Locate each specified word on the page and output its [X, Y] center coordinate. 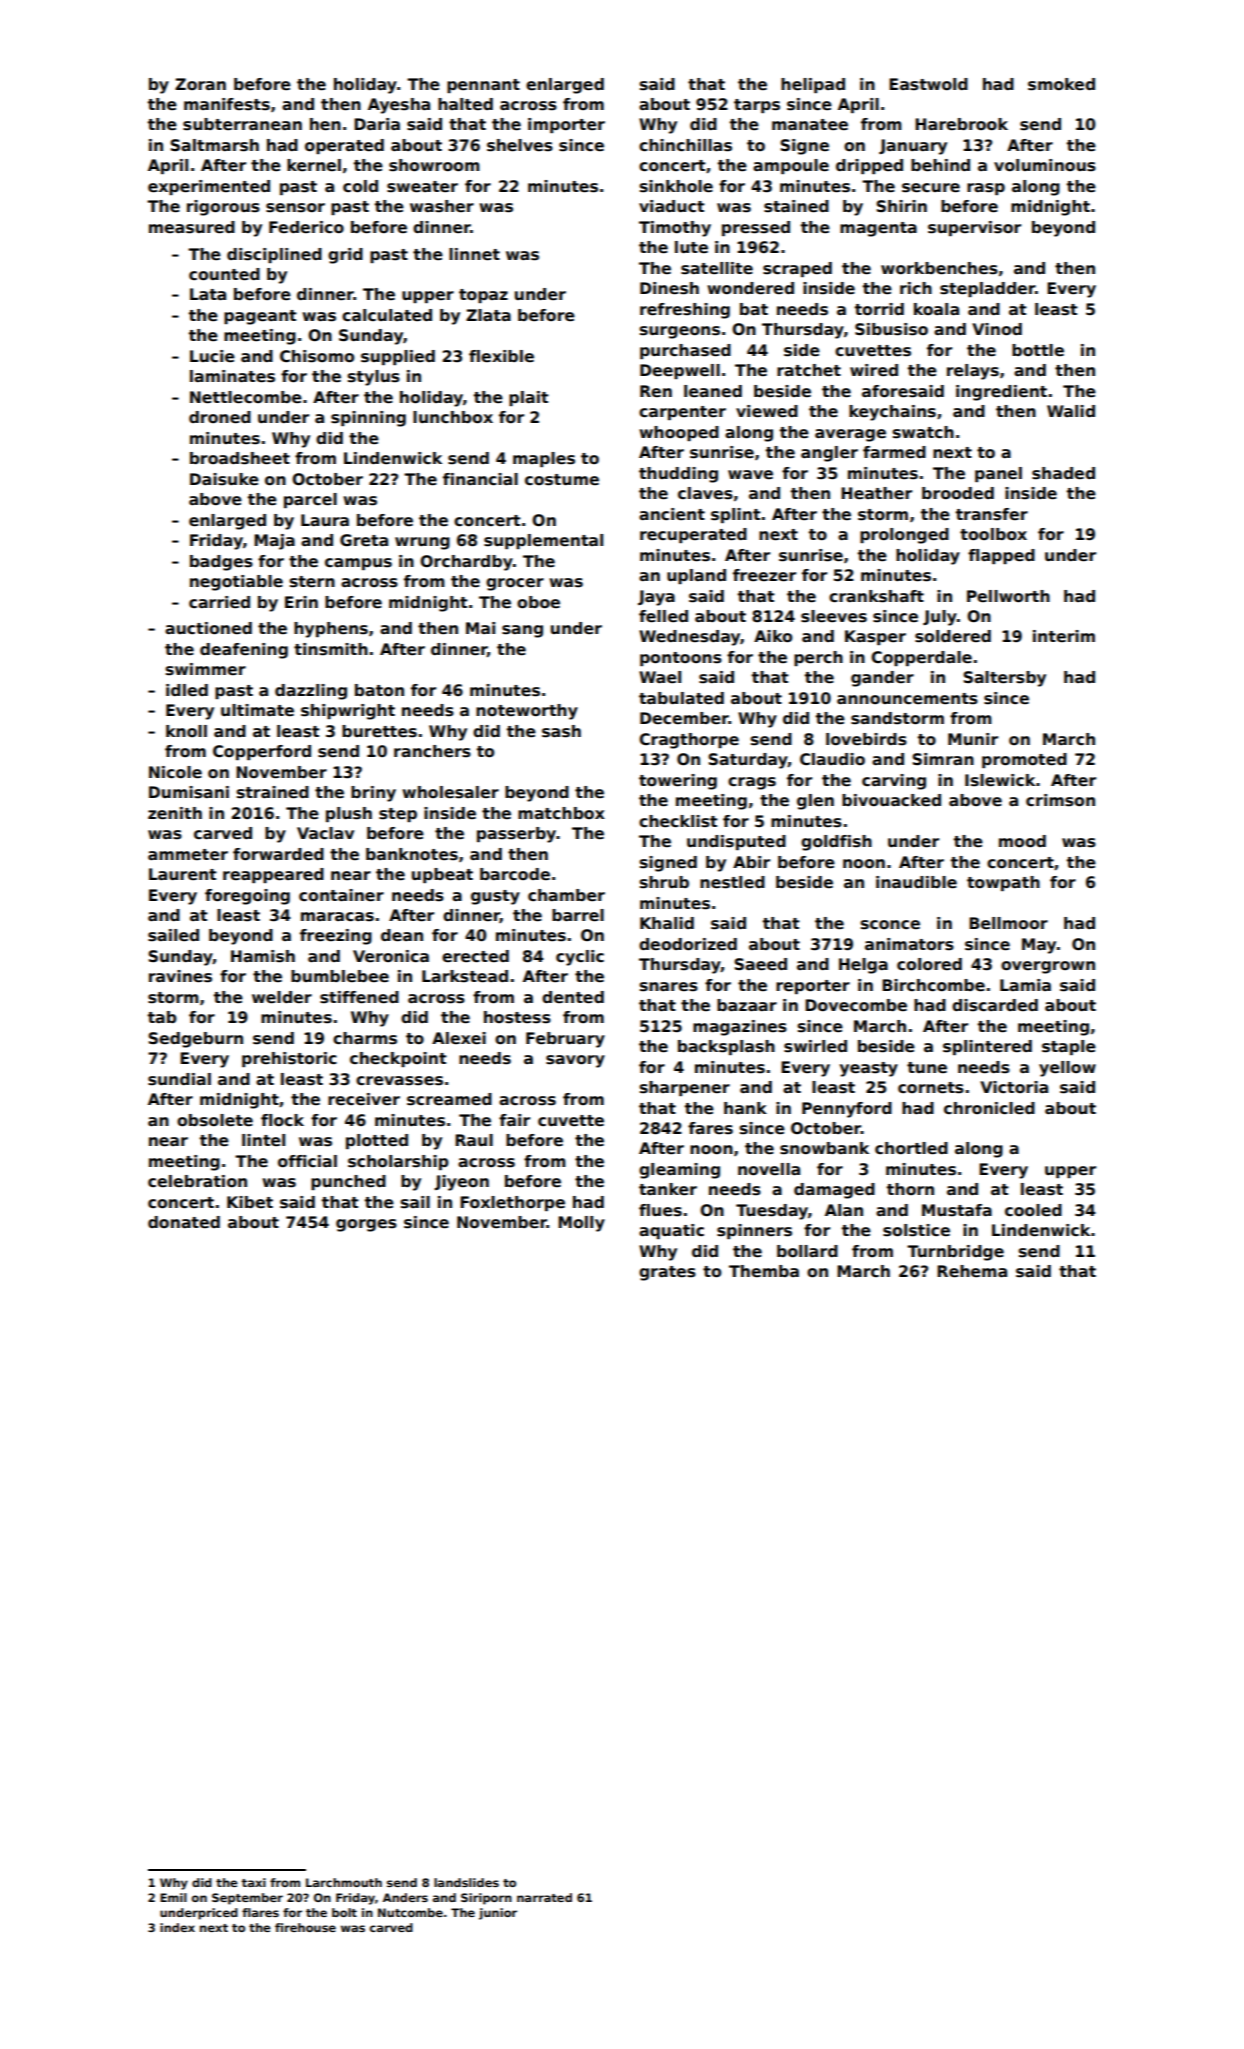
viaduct [672, 206]
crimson [1060, 800]
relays [973, 372]
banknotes [412, 854]
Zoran [200, 84]
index [177, 1927]
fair [514, 1120]
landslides [466, 1882]
